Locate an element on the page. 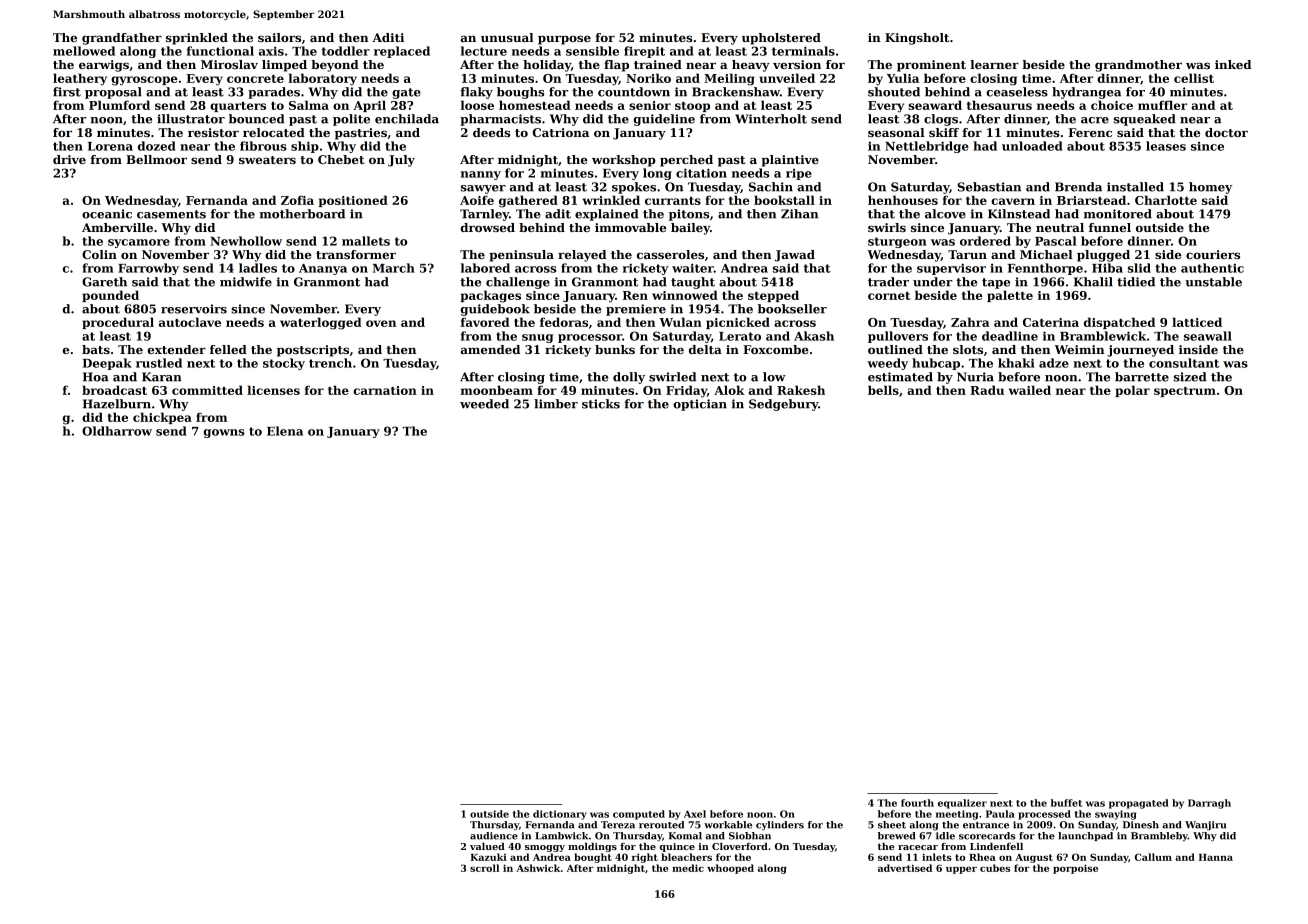 The image size is (1308, 924). whooped is located at coordinates (730, 869).
